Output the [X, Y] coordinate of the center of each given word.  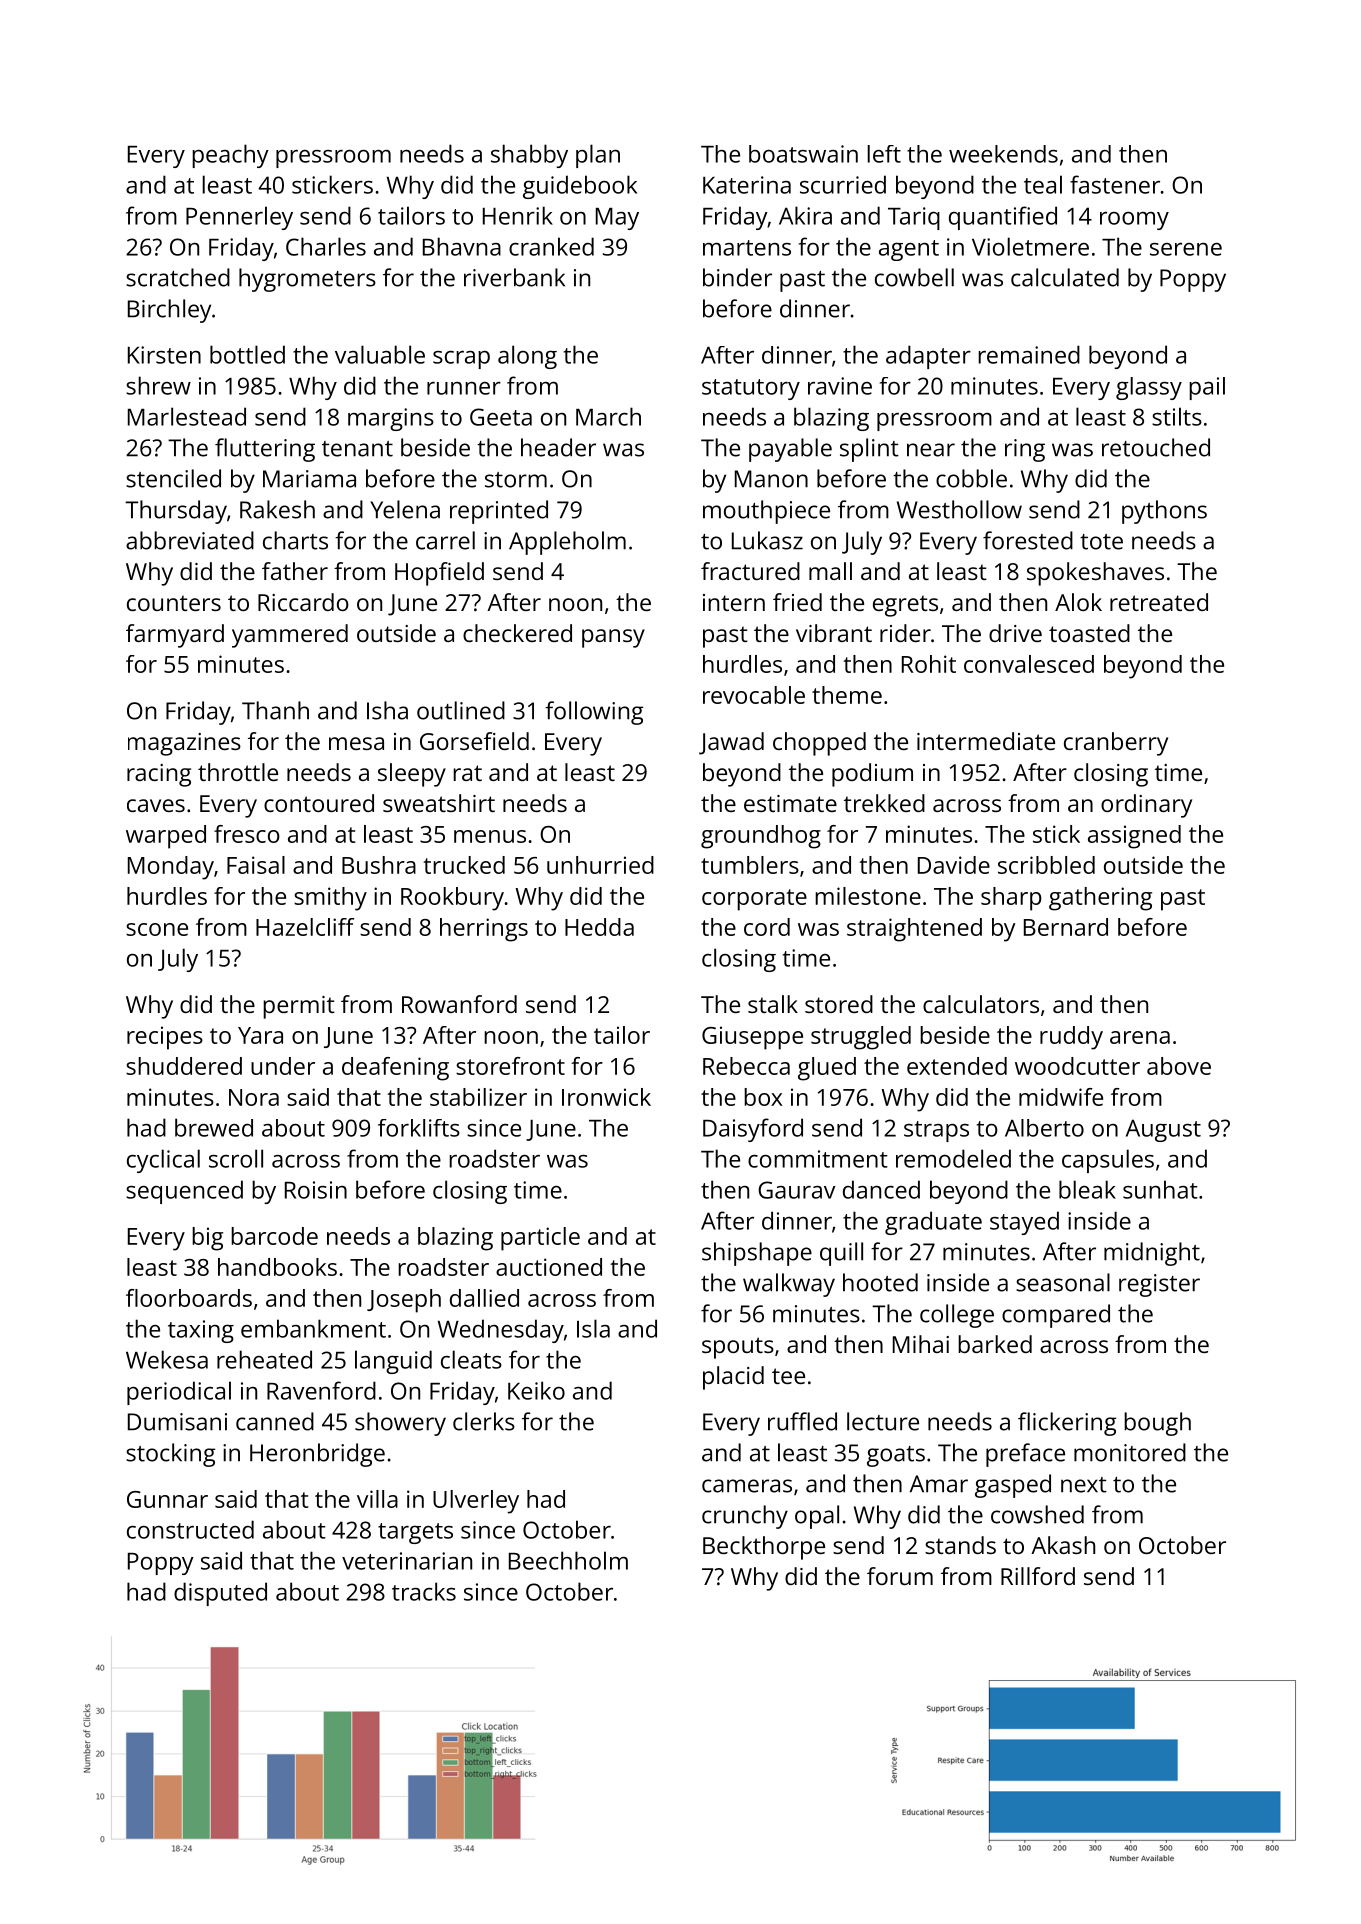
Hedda [599, 927]
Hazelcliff [305, 927]
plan [598, 156]
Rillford [1038, 1576]
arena [1140, 1037]
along [527, 357]
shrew [158, 385]
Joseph [404, 1301]
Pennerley [239, 218]
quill [841, 1254]
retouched [1156, 447]
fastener [1115, 184]
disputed [220, 1594]
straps [936, 1131]
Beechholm [568, 1560]
